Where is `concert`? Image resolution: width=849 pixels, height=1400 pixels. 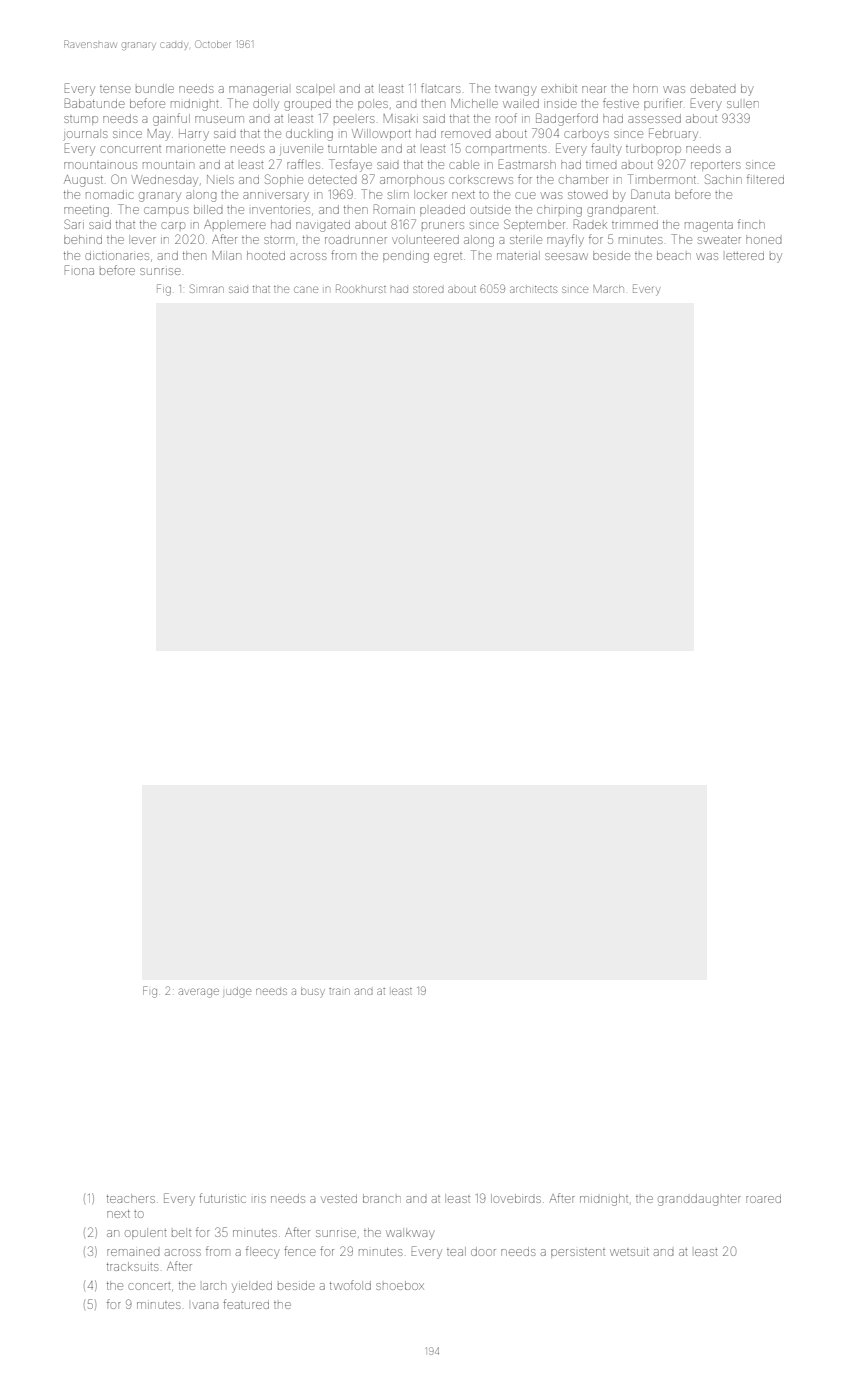
concert is located at coordinates (149, 1286).
